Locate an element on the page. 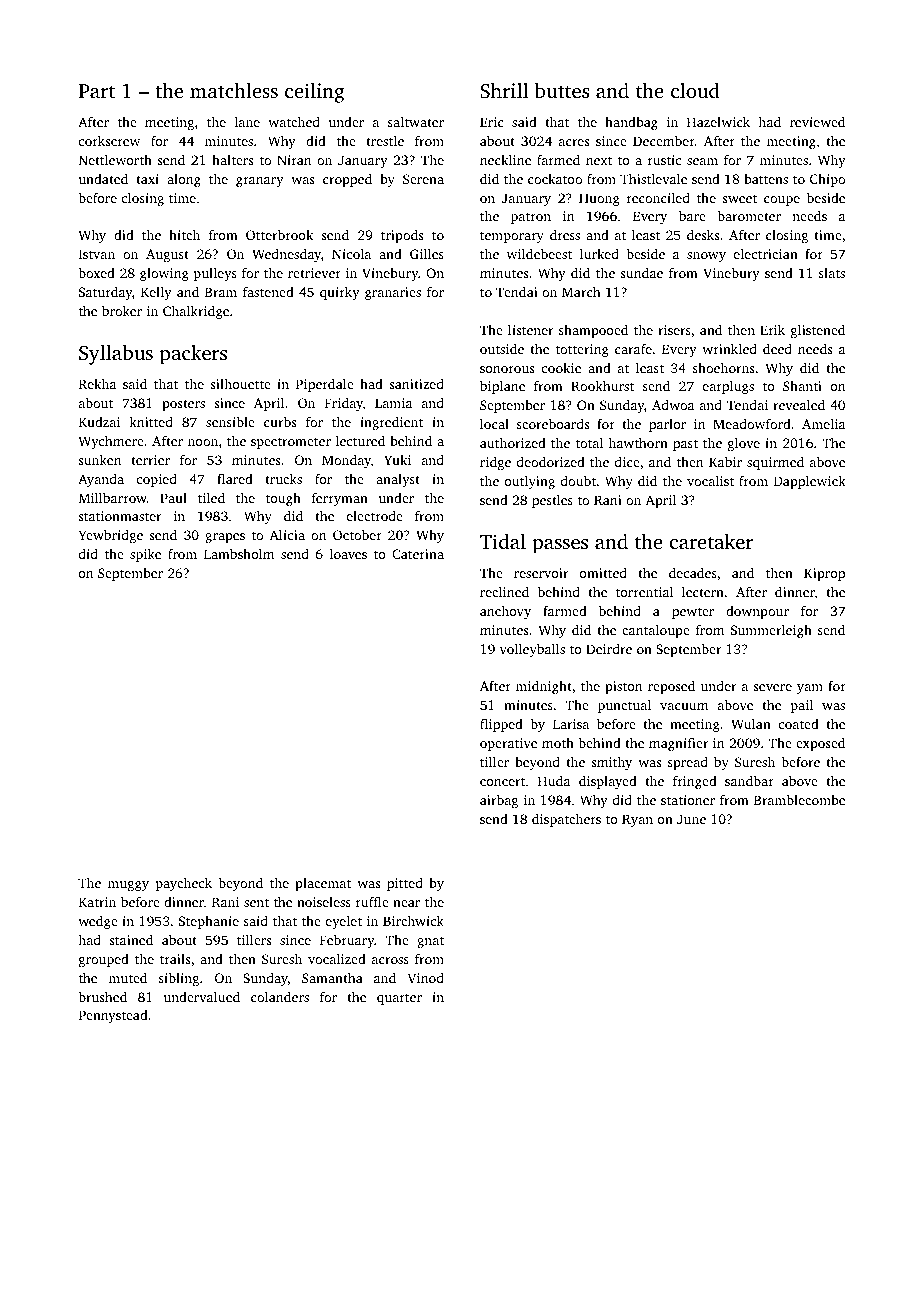 The width and height of the document is (924, 1308). spike is located at coordinates (145, 555).
